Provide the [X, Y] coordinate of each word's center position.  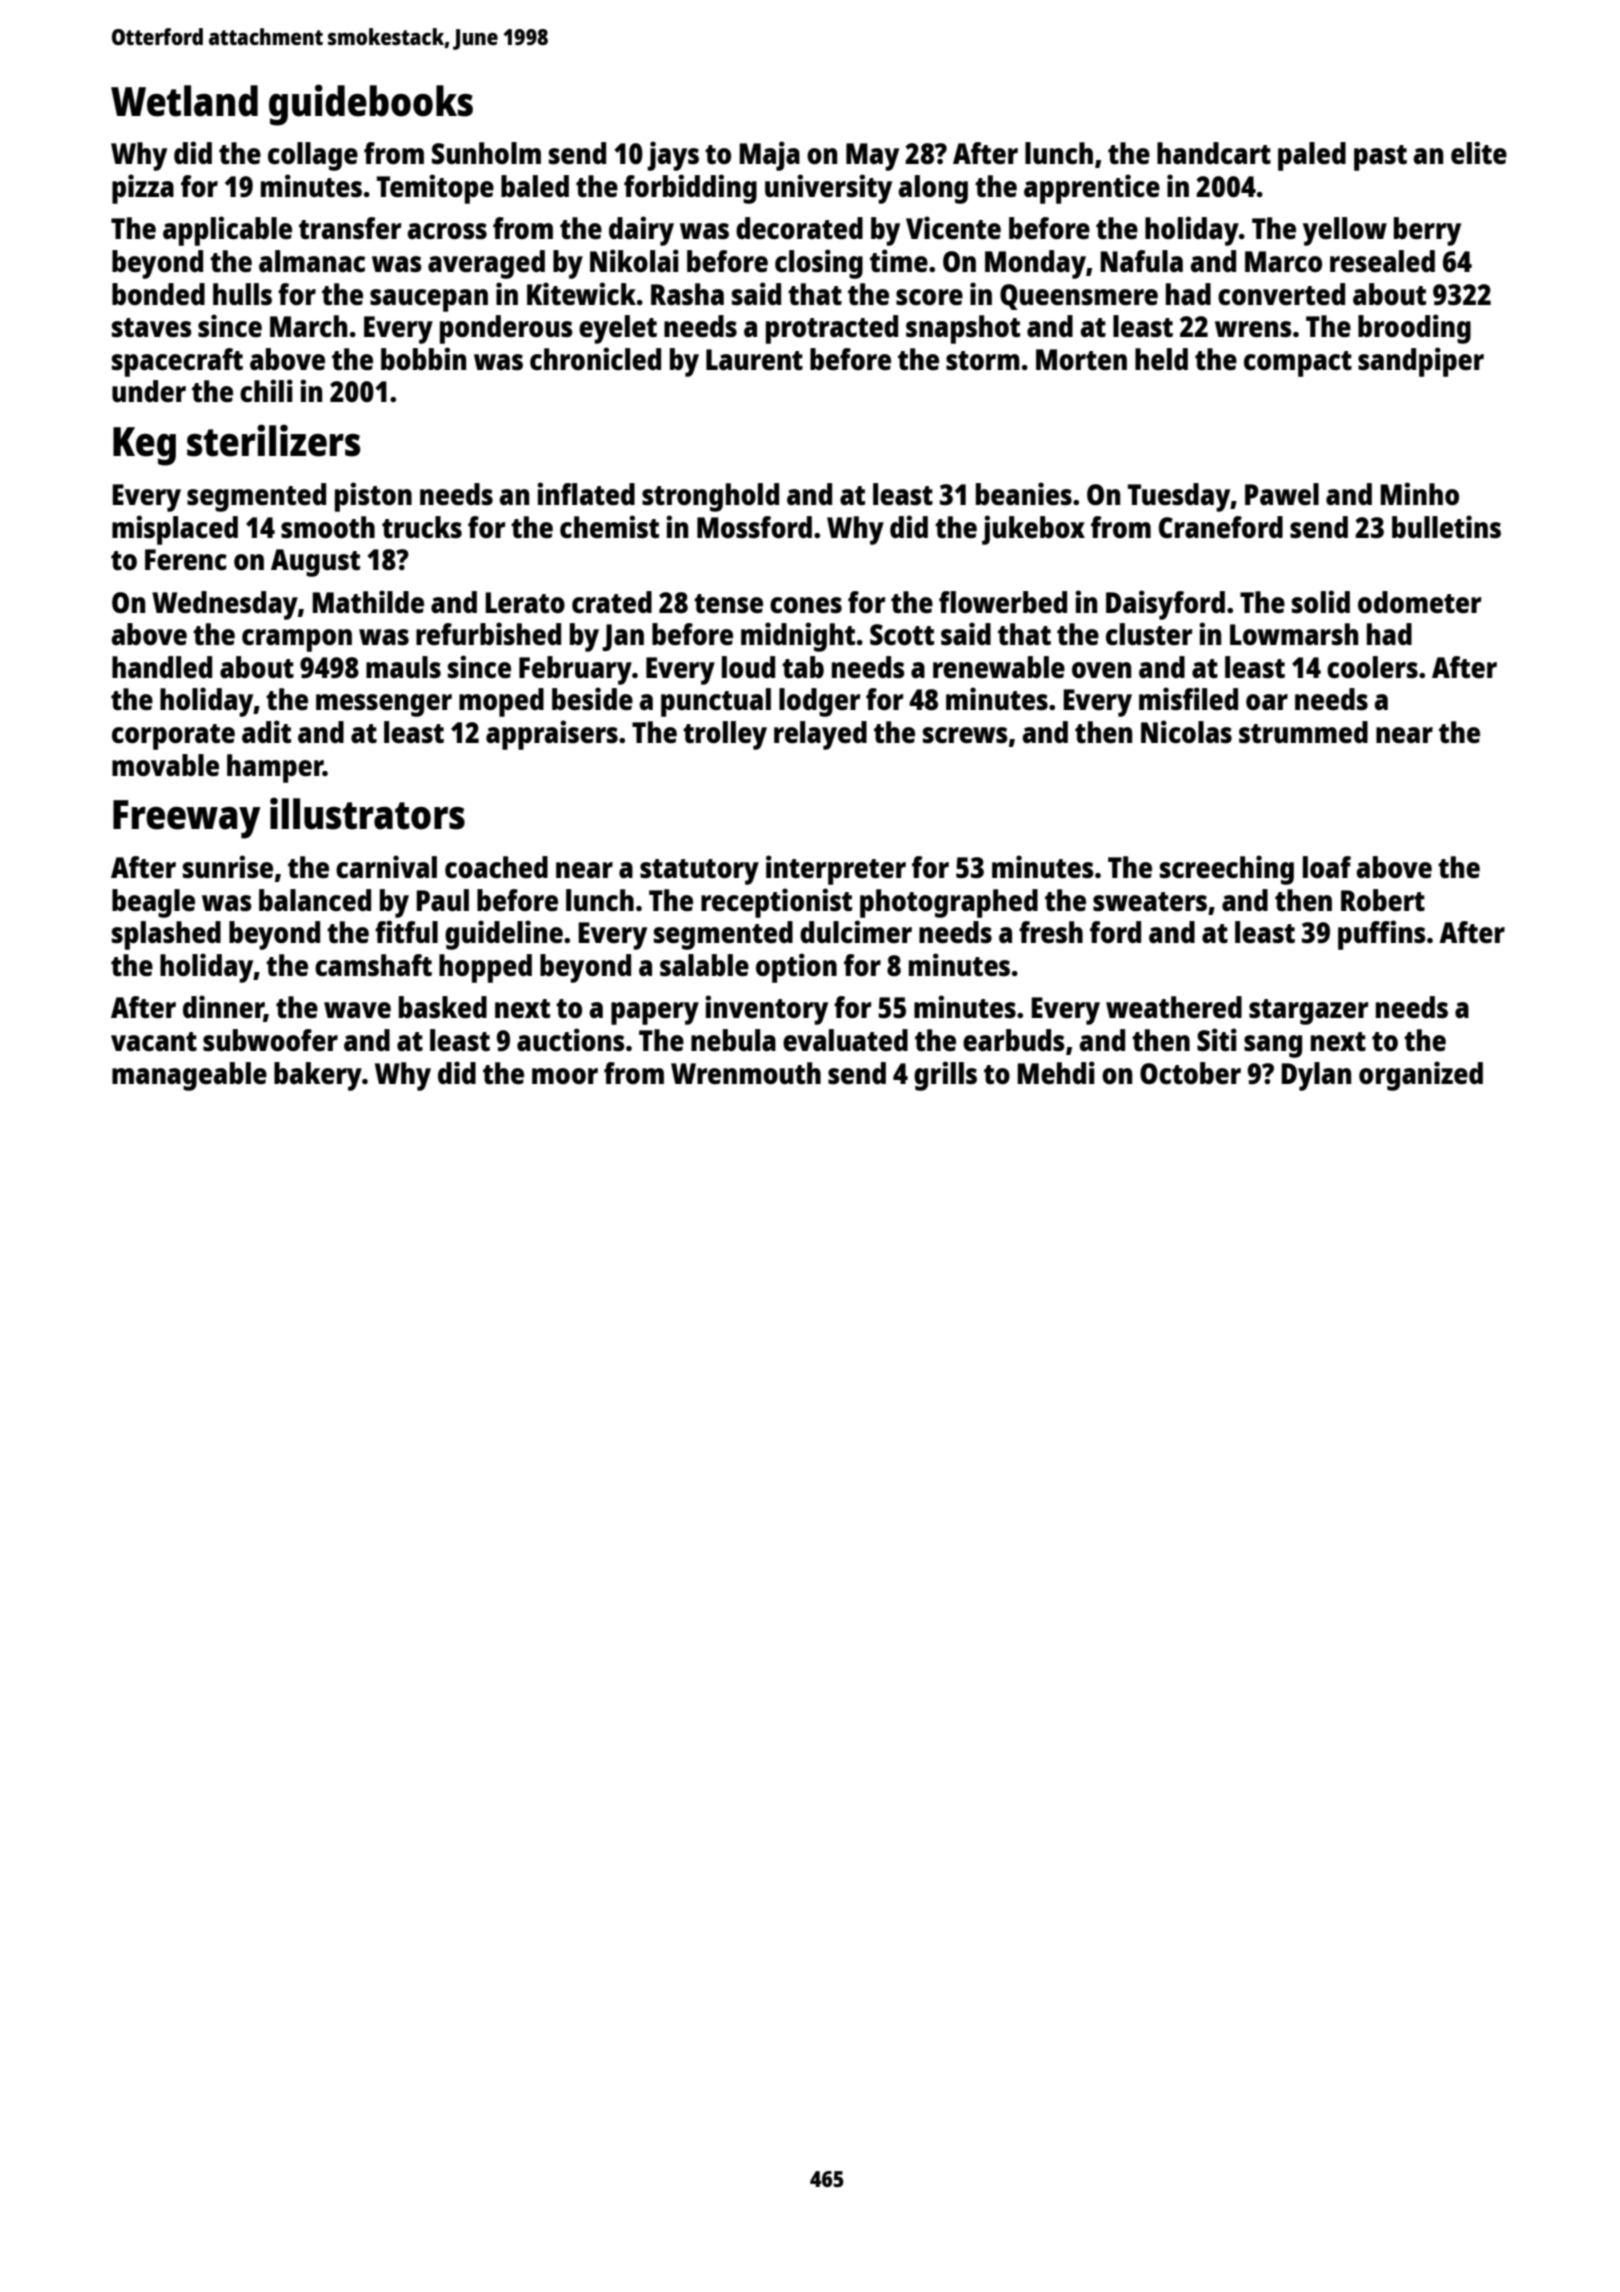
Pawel [1282, 494]
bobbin [423, 358]
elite [1479, 152]
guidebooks [371, 105]
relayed [820, 735]
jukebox [1033, 530]
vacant [154, 1041]
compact [1298, 364]
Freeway [186, 819]
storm [983, 360]
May [872, 157]
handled [162, 667]
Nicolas [1186, 731]
